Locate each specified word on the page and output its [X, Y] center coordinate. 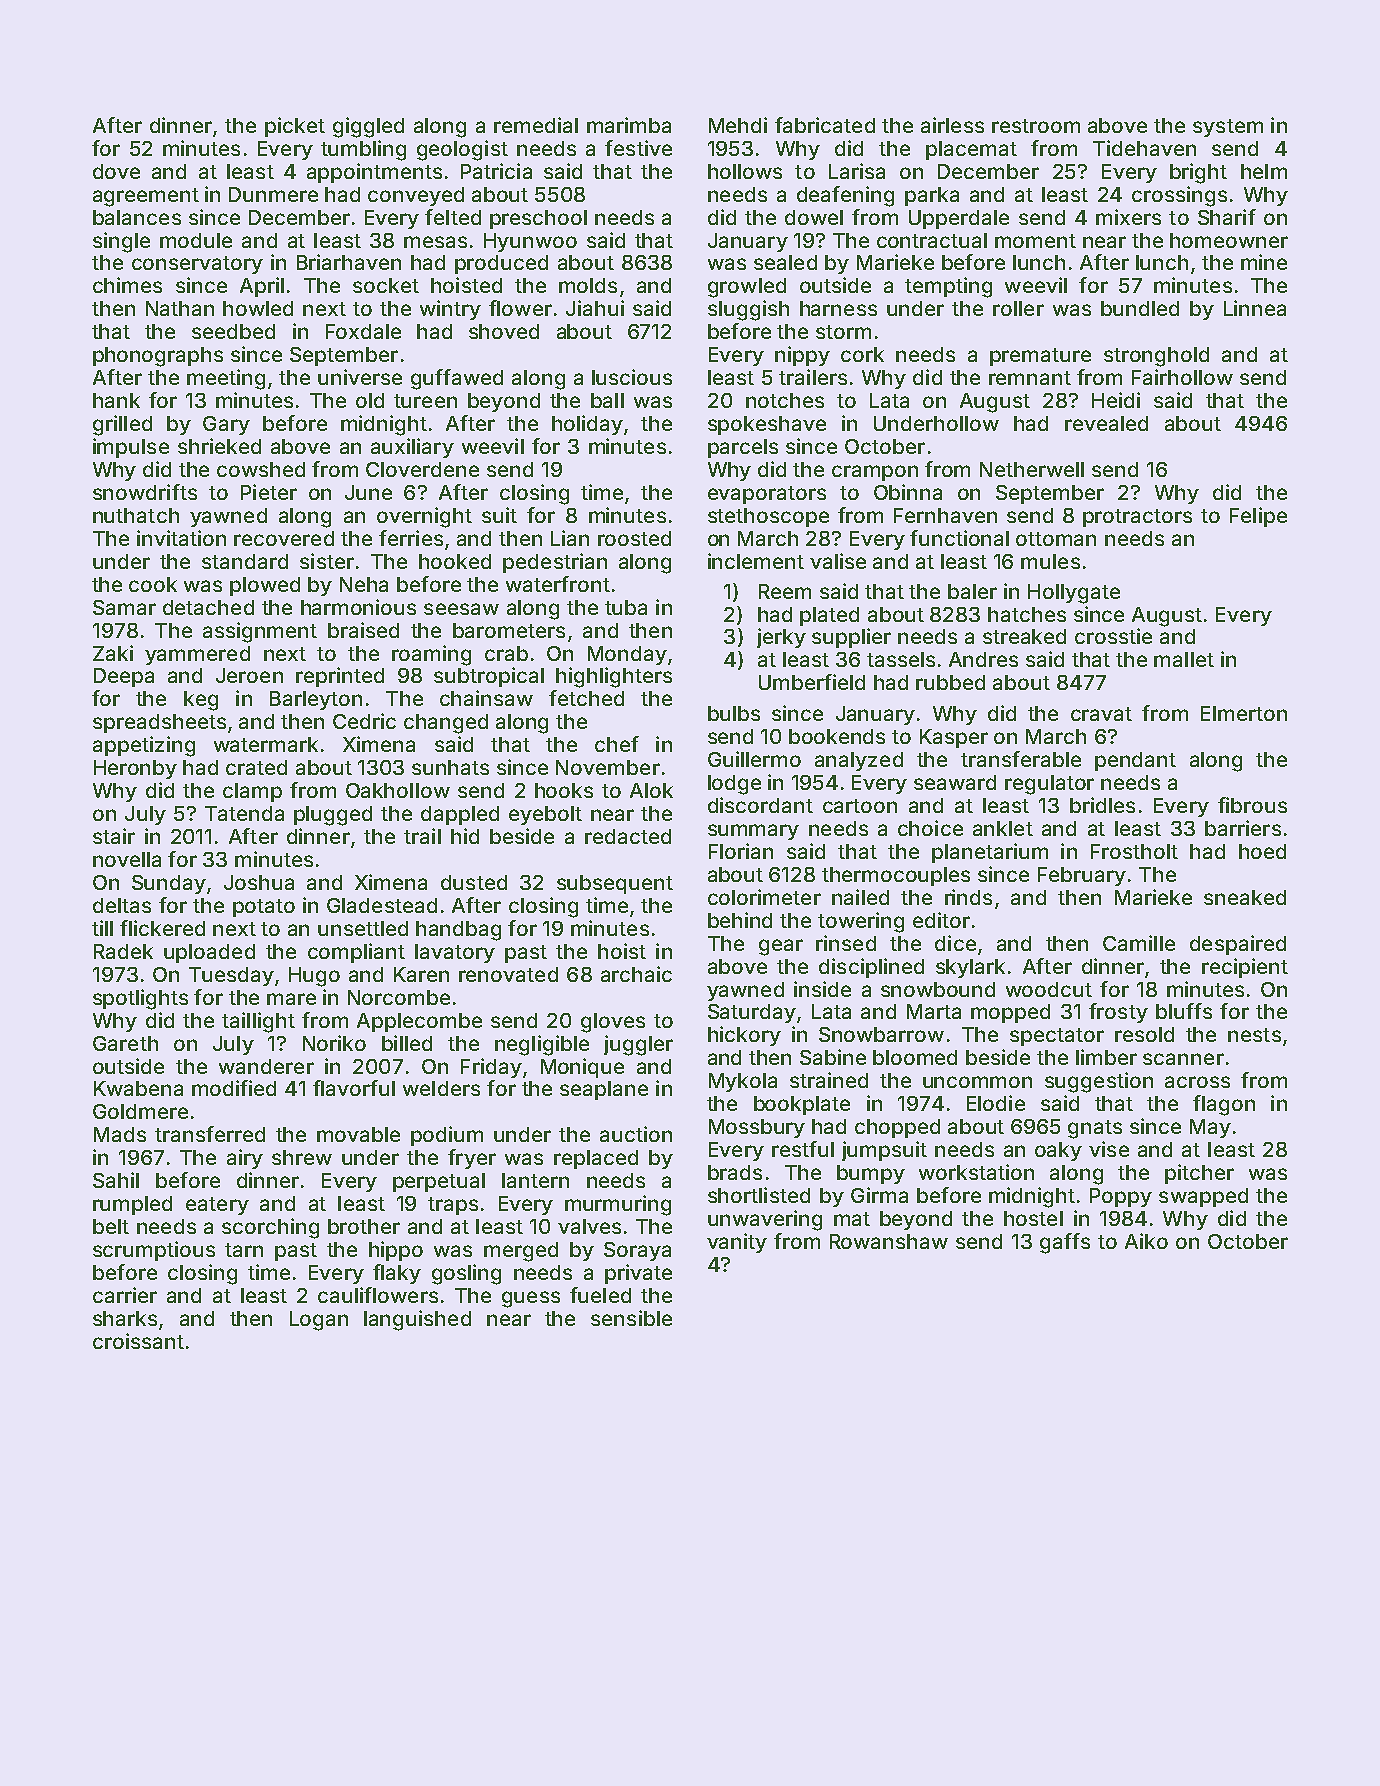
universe [360, 377]
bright [1198, 173]
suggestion [1099, 1082]
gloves [613, 1023]
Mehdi [738, 125]
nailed [860, 897]
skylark [970, 968]
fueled [600, 1295]
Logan [319, 1321]
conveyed [416, 196]
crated [256, 767]
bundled [1140, 308]
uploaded [209, 953]
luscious [632, 377]
